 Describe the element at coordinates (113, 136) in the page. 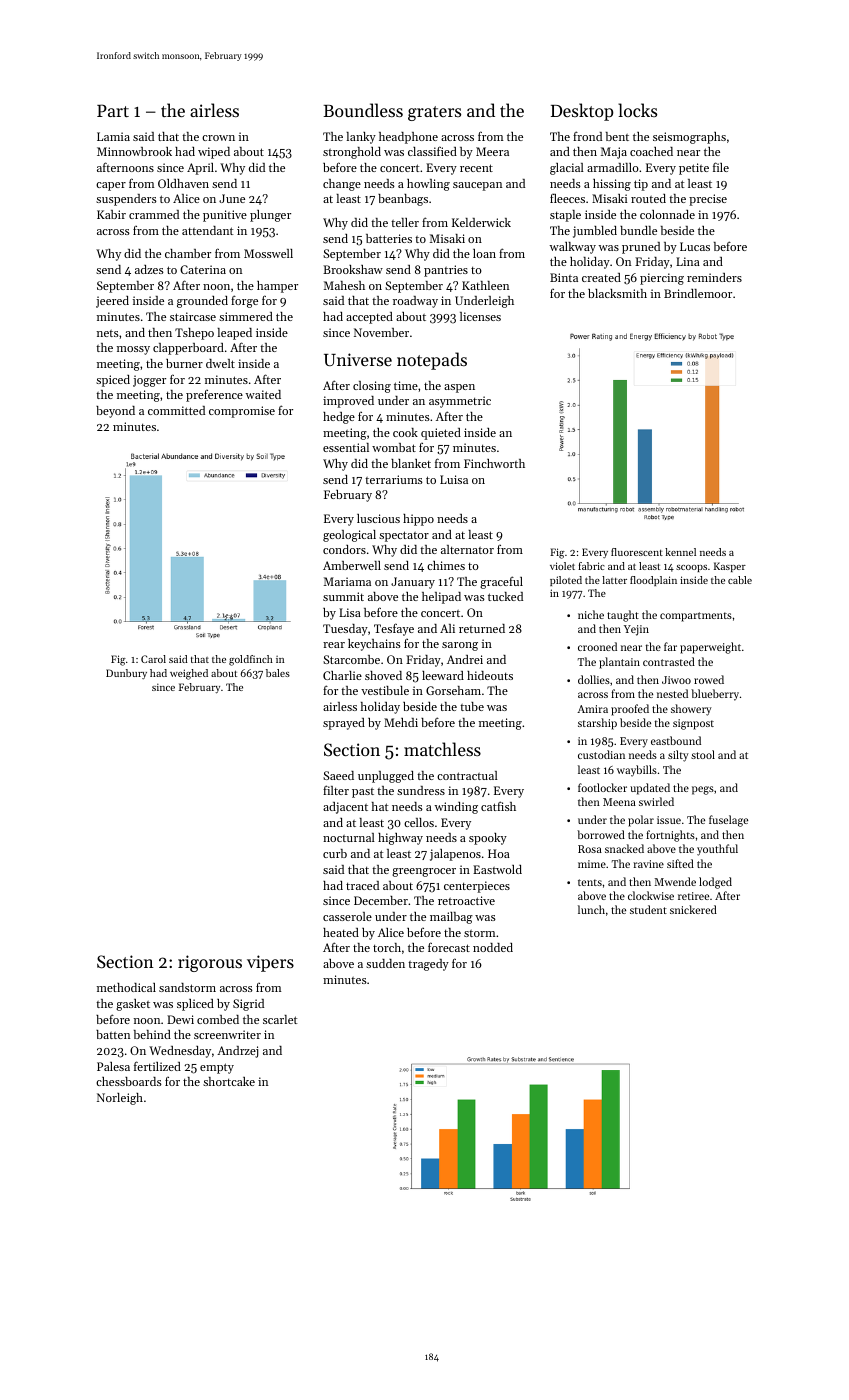

I see `Lamia` at that location.
